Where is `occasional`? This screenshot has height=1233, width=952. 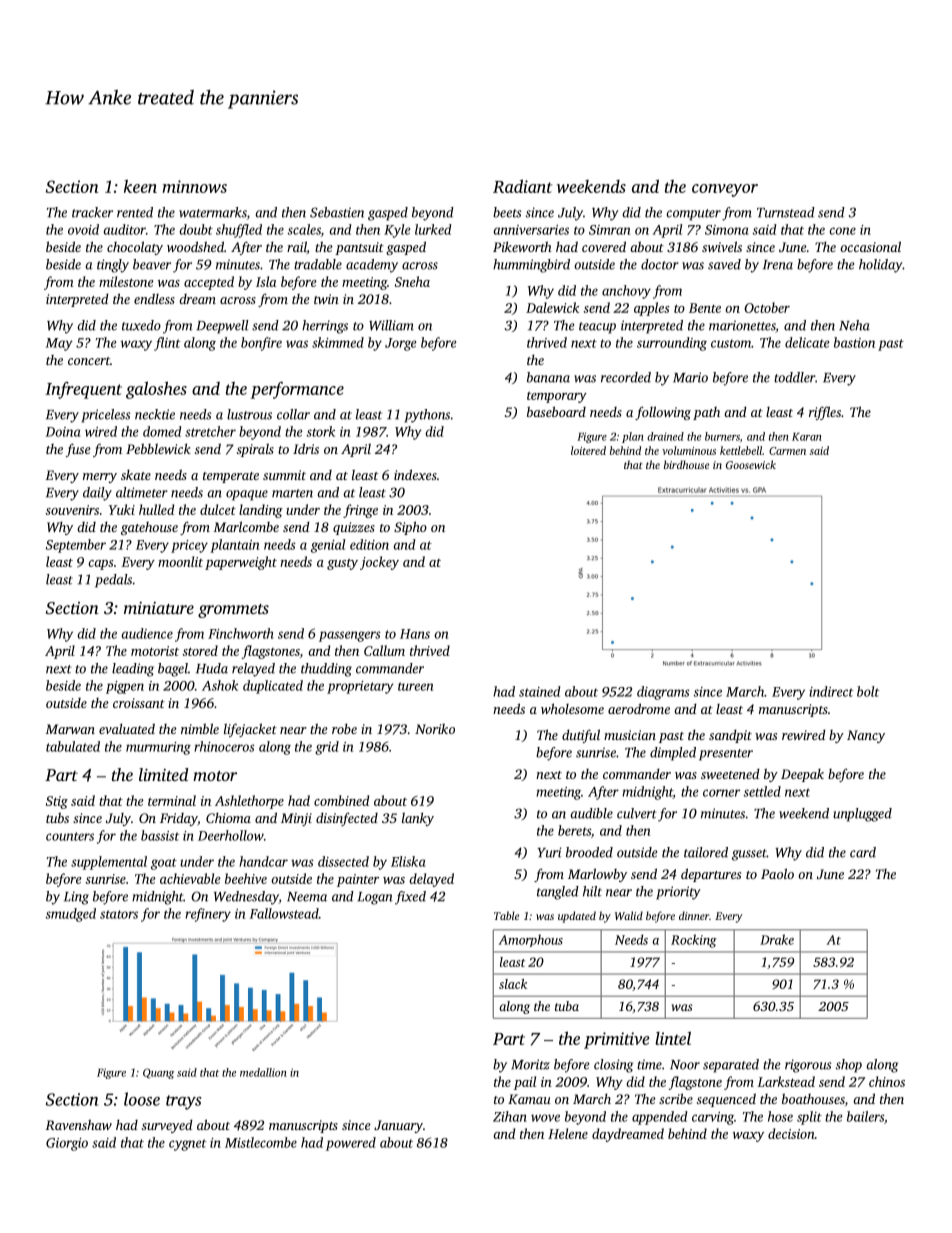 occasional is located at coordinates (870, 246).
